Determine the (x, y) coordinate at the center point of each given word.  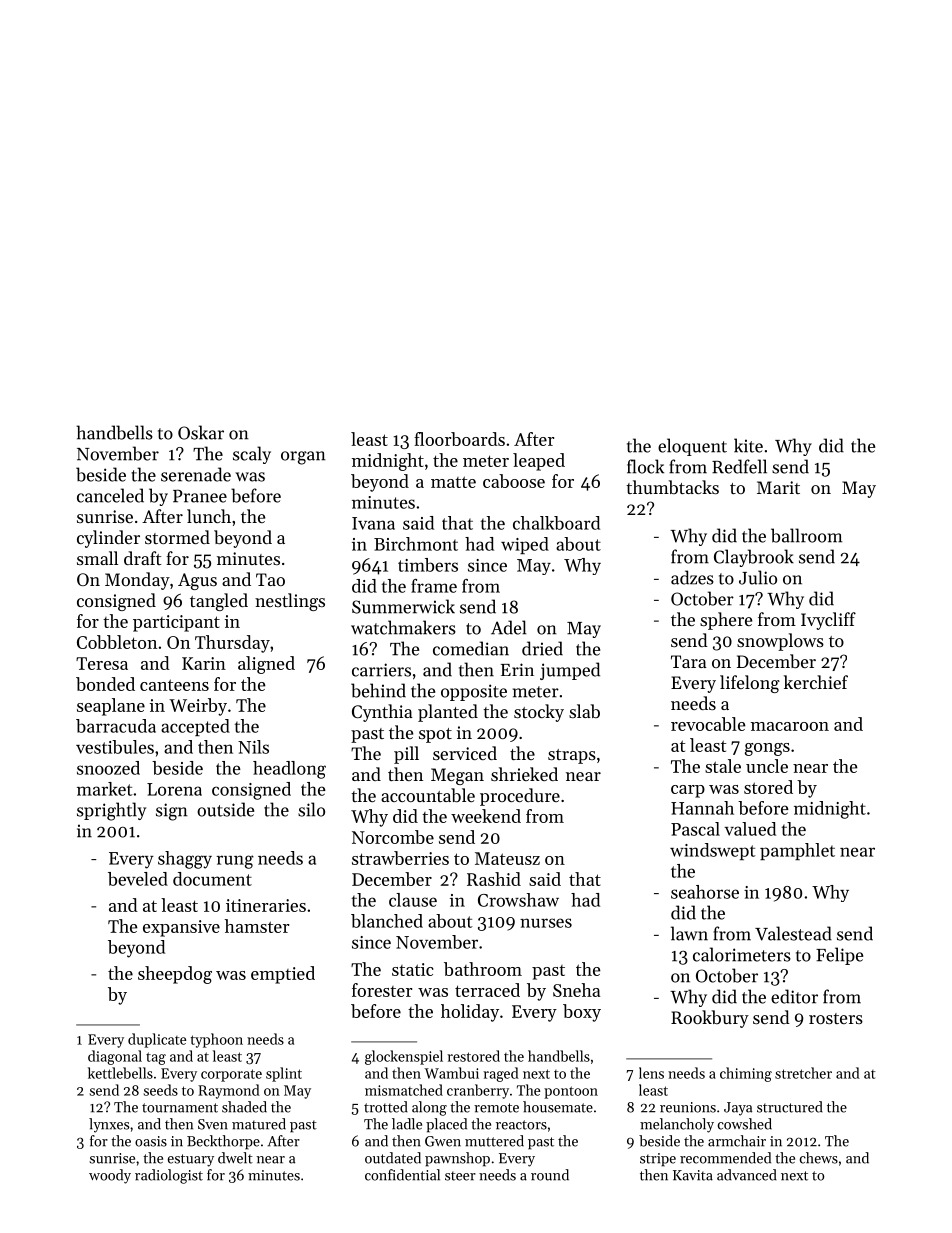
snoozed (108, 768)
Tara (689, 661)
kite (748, 445)
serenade (196, 474)
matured (259, 1124)
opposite (474, 692)
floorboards (459, 439)
